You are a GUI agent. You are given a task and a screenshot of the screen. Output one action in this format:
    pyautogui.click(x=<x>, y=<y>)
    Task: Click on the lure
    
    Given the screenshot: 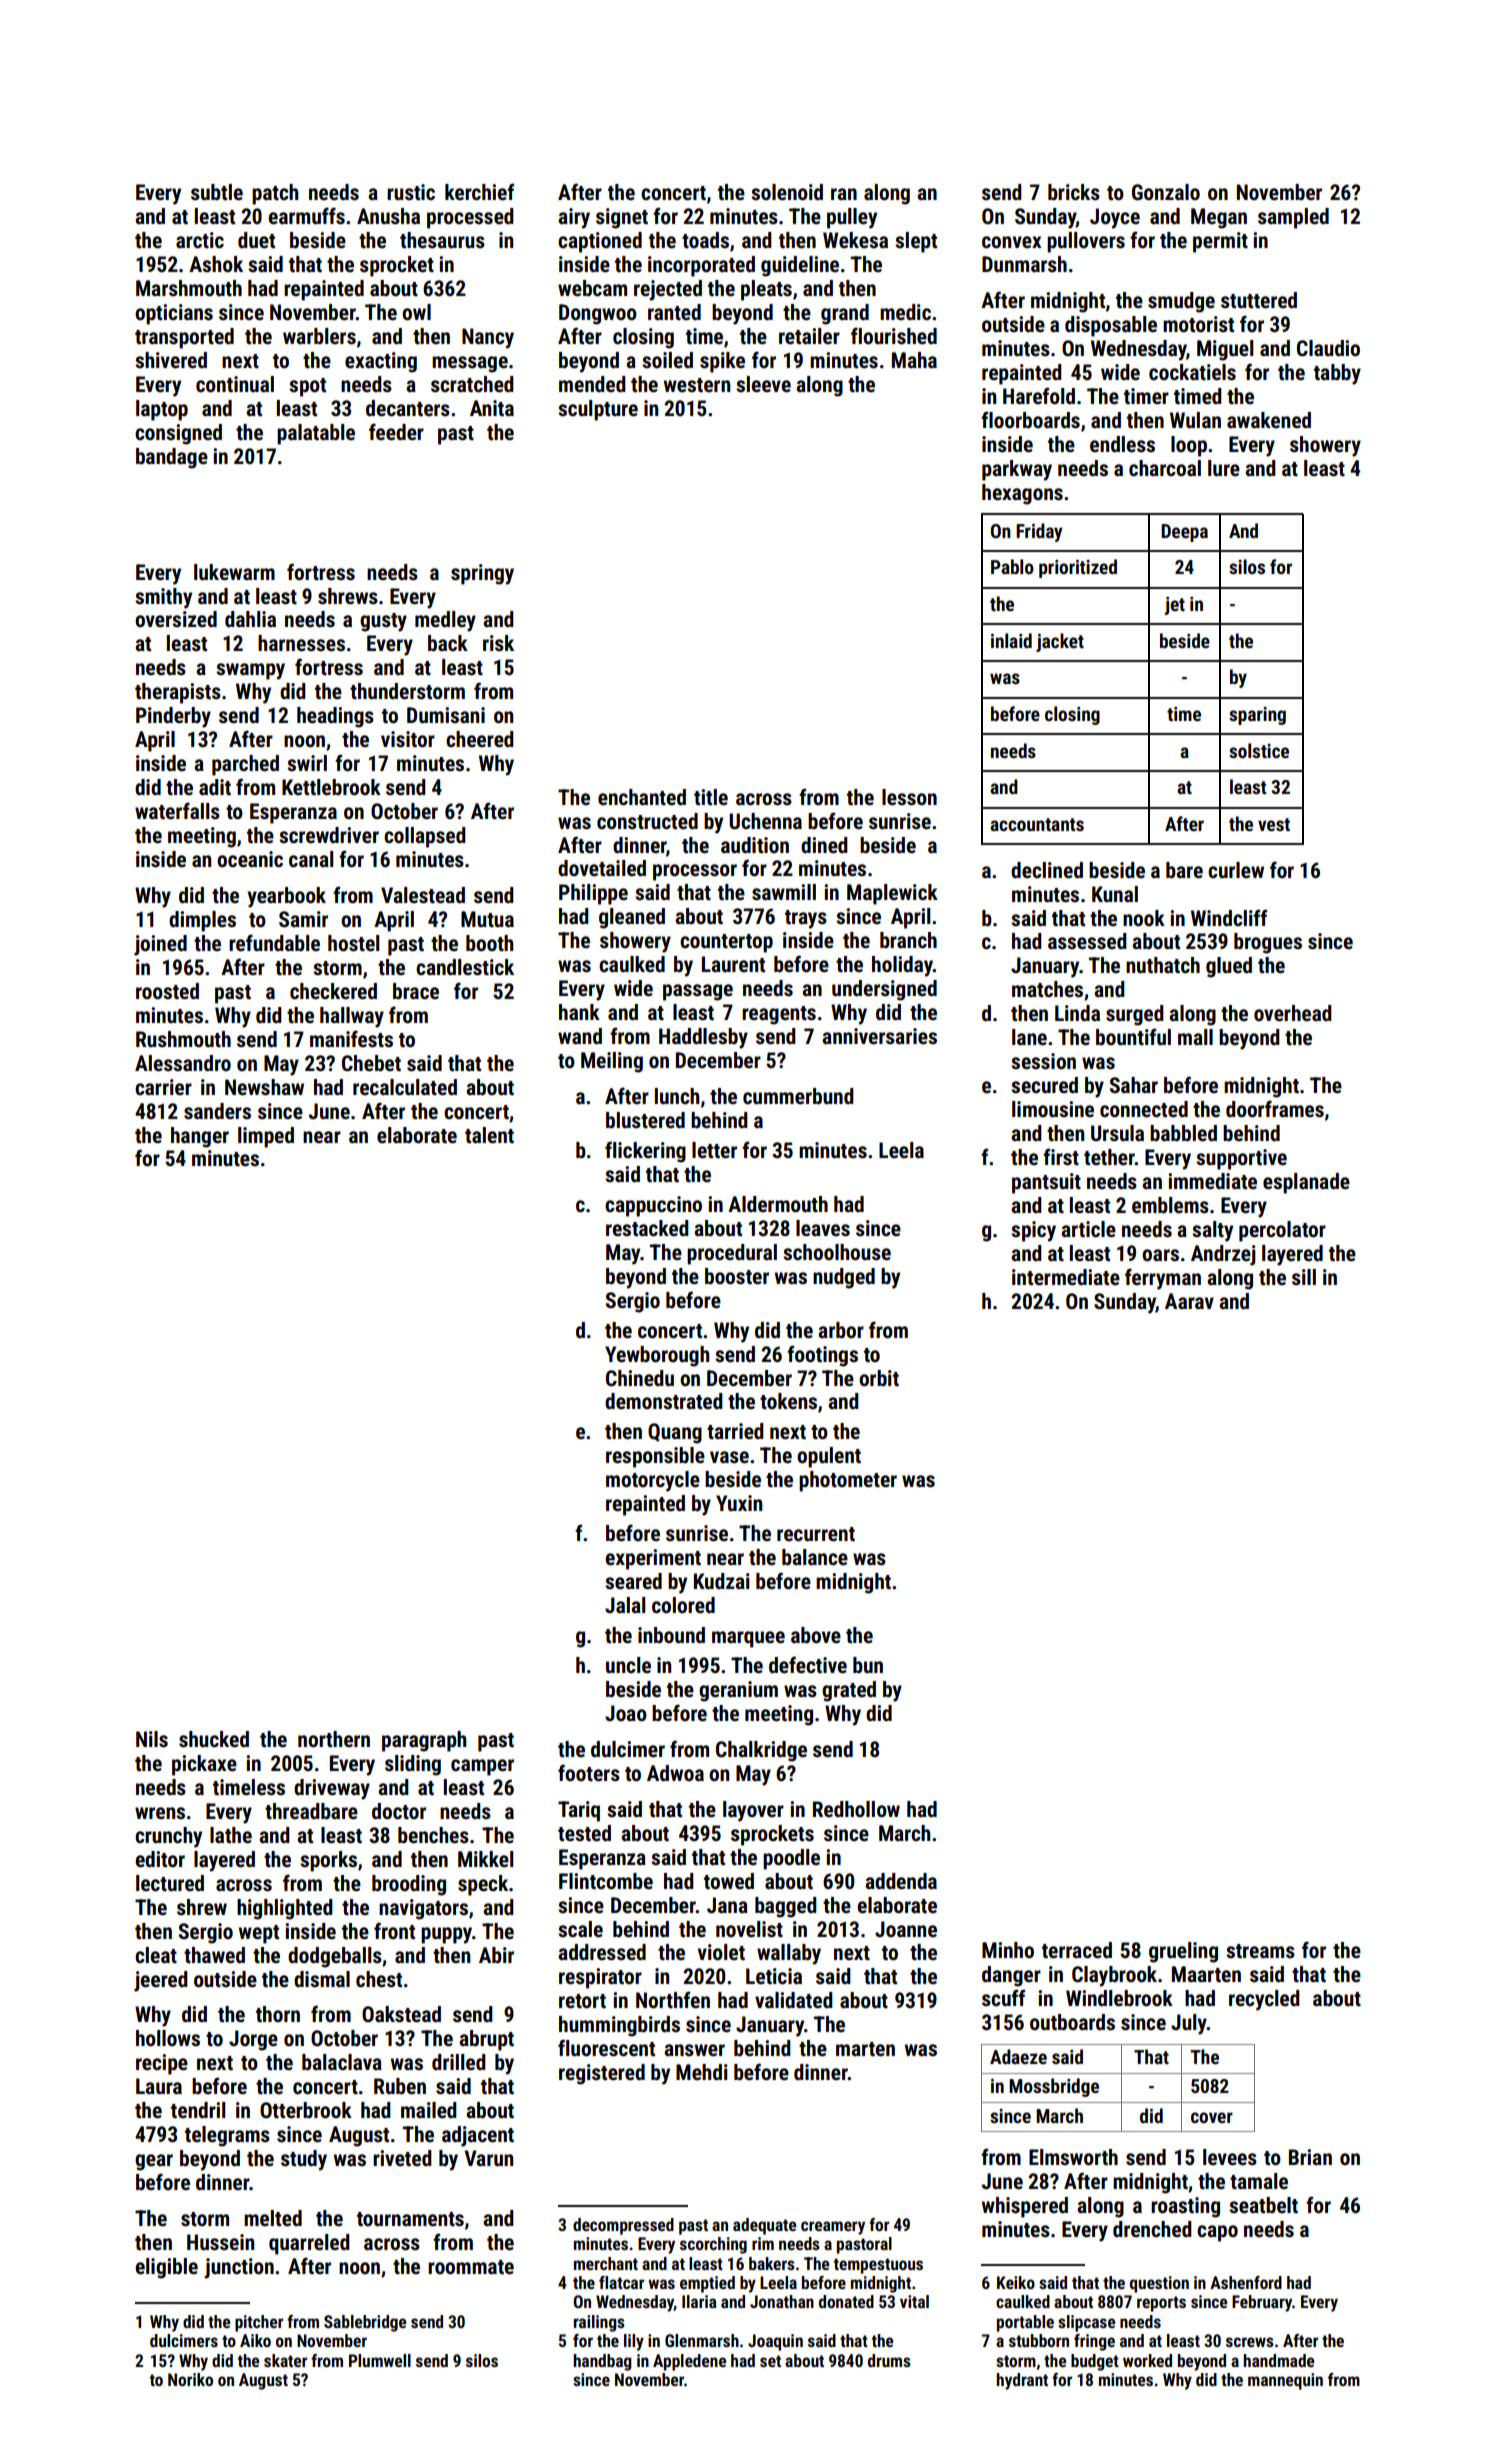 What is the action you would take?
    pyautogui.click(x=1224, y=468)
